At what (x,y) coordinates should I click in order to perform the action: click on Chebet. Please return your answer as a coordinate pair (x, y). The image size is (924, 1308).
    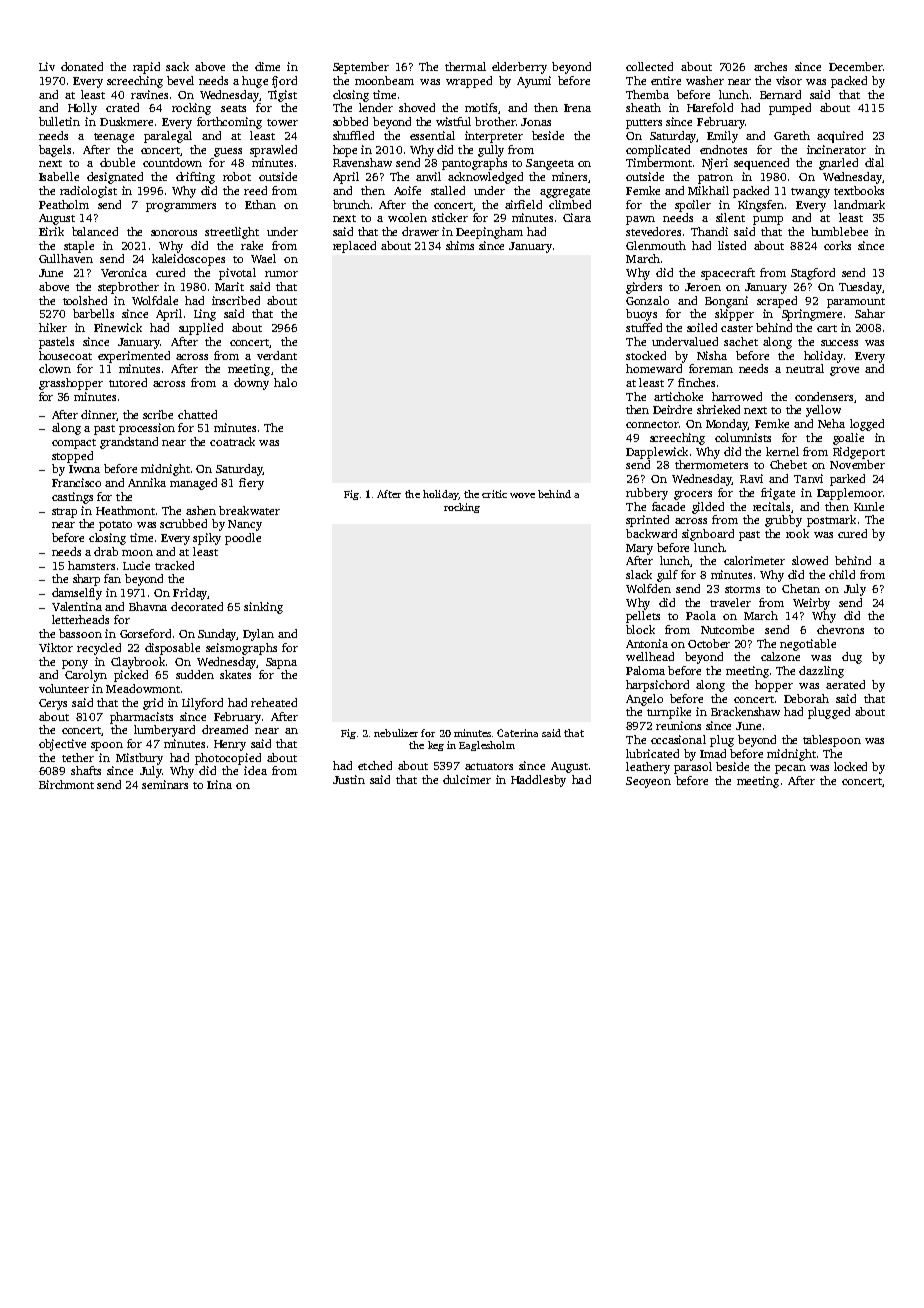
    Looking at the image, I should click on (788, 464).
